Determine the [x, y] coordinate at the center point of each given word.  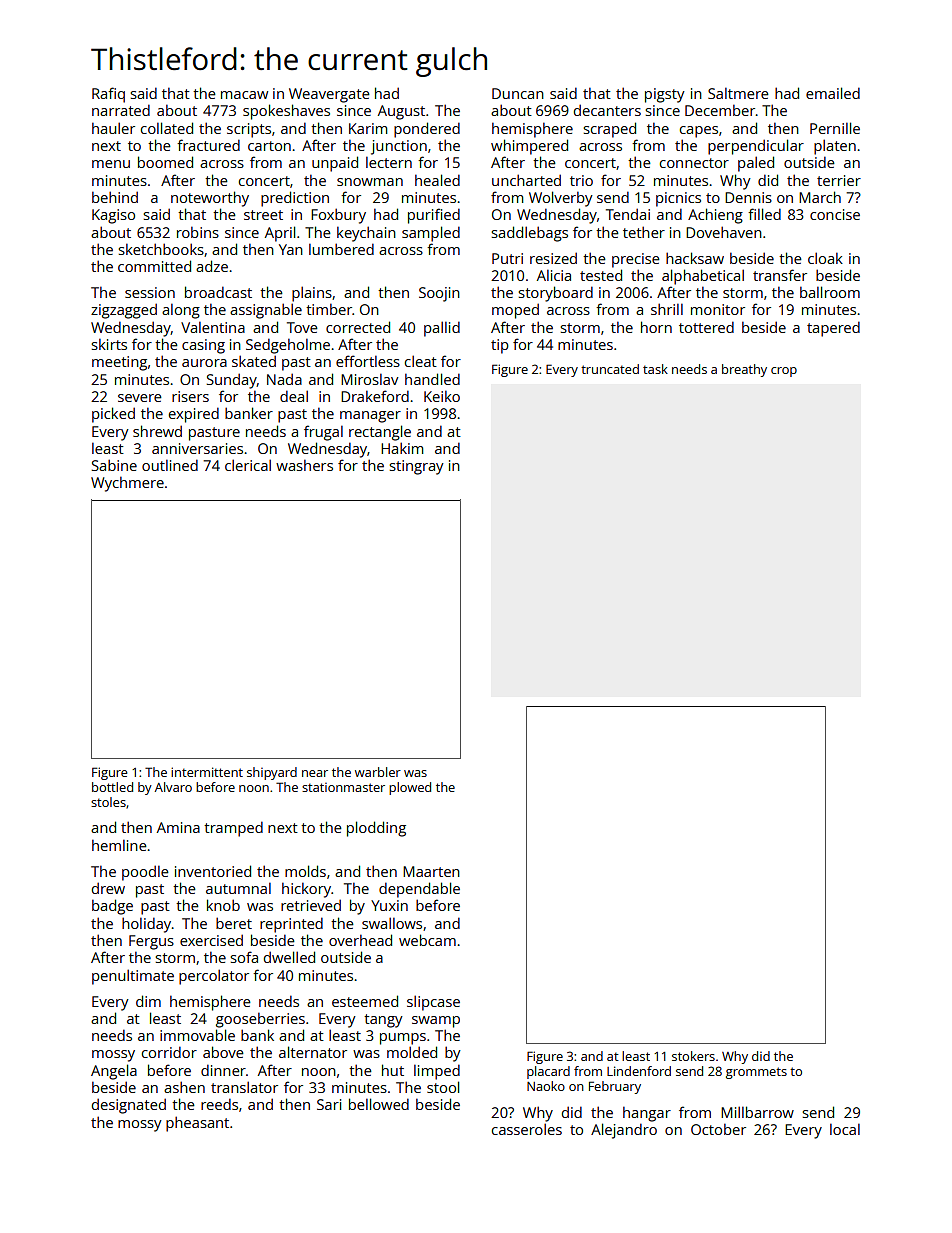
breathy [744, 370]
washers [304, 465]
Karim [368, 128]
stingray [416, 467]
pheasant [197, 1124]
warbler [378, 772]
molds [305, 871]
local [845, 1129]
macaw [244, 95]
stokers [693, 1056]
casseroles [527, 1129]
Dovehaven [724, 232]
